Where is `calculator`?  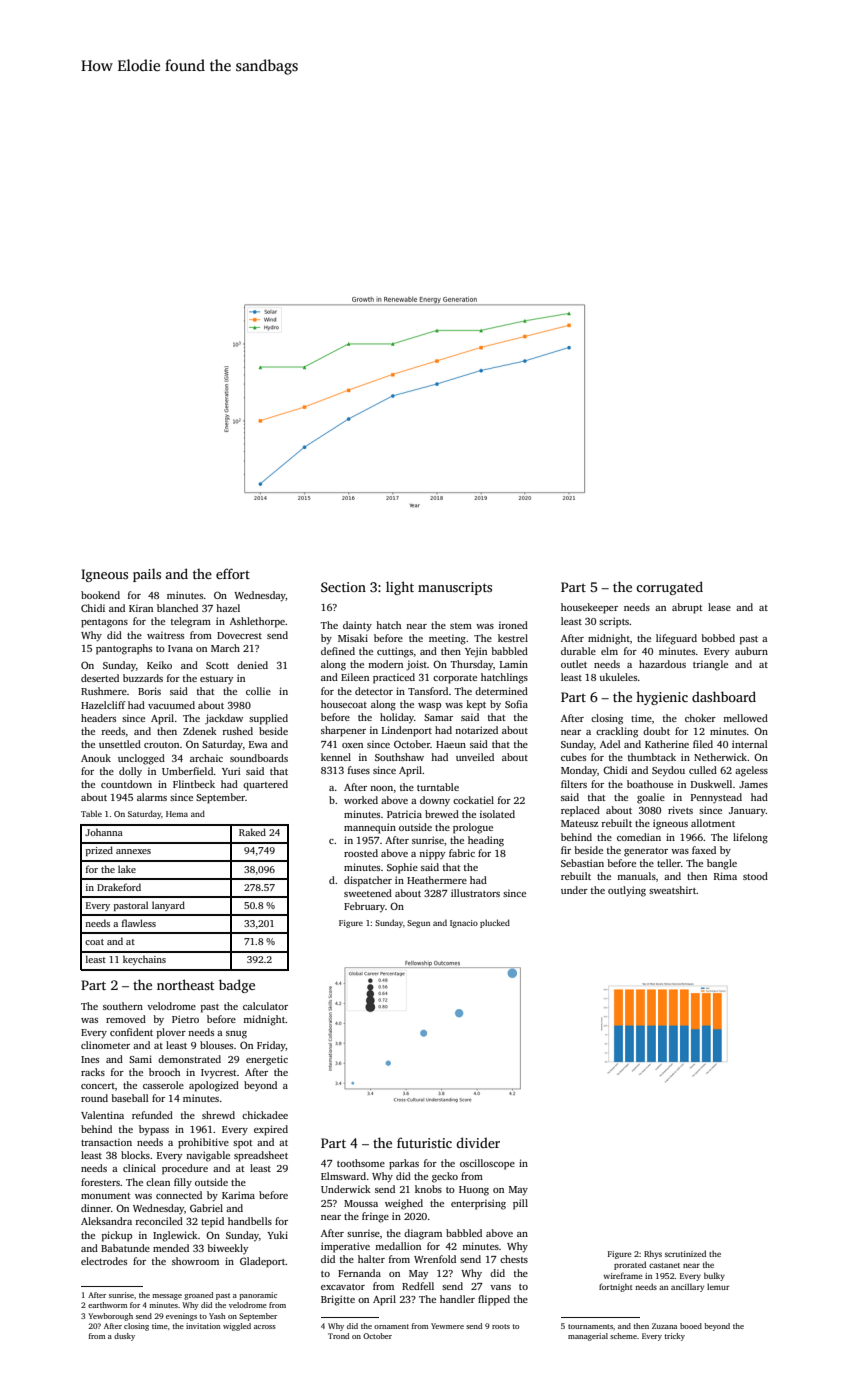
calculator is located at coordinates (265, 1006).
